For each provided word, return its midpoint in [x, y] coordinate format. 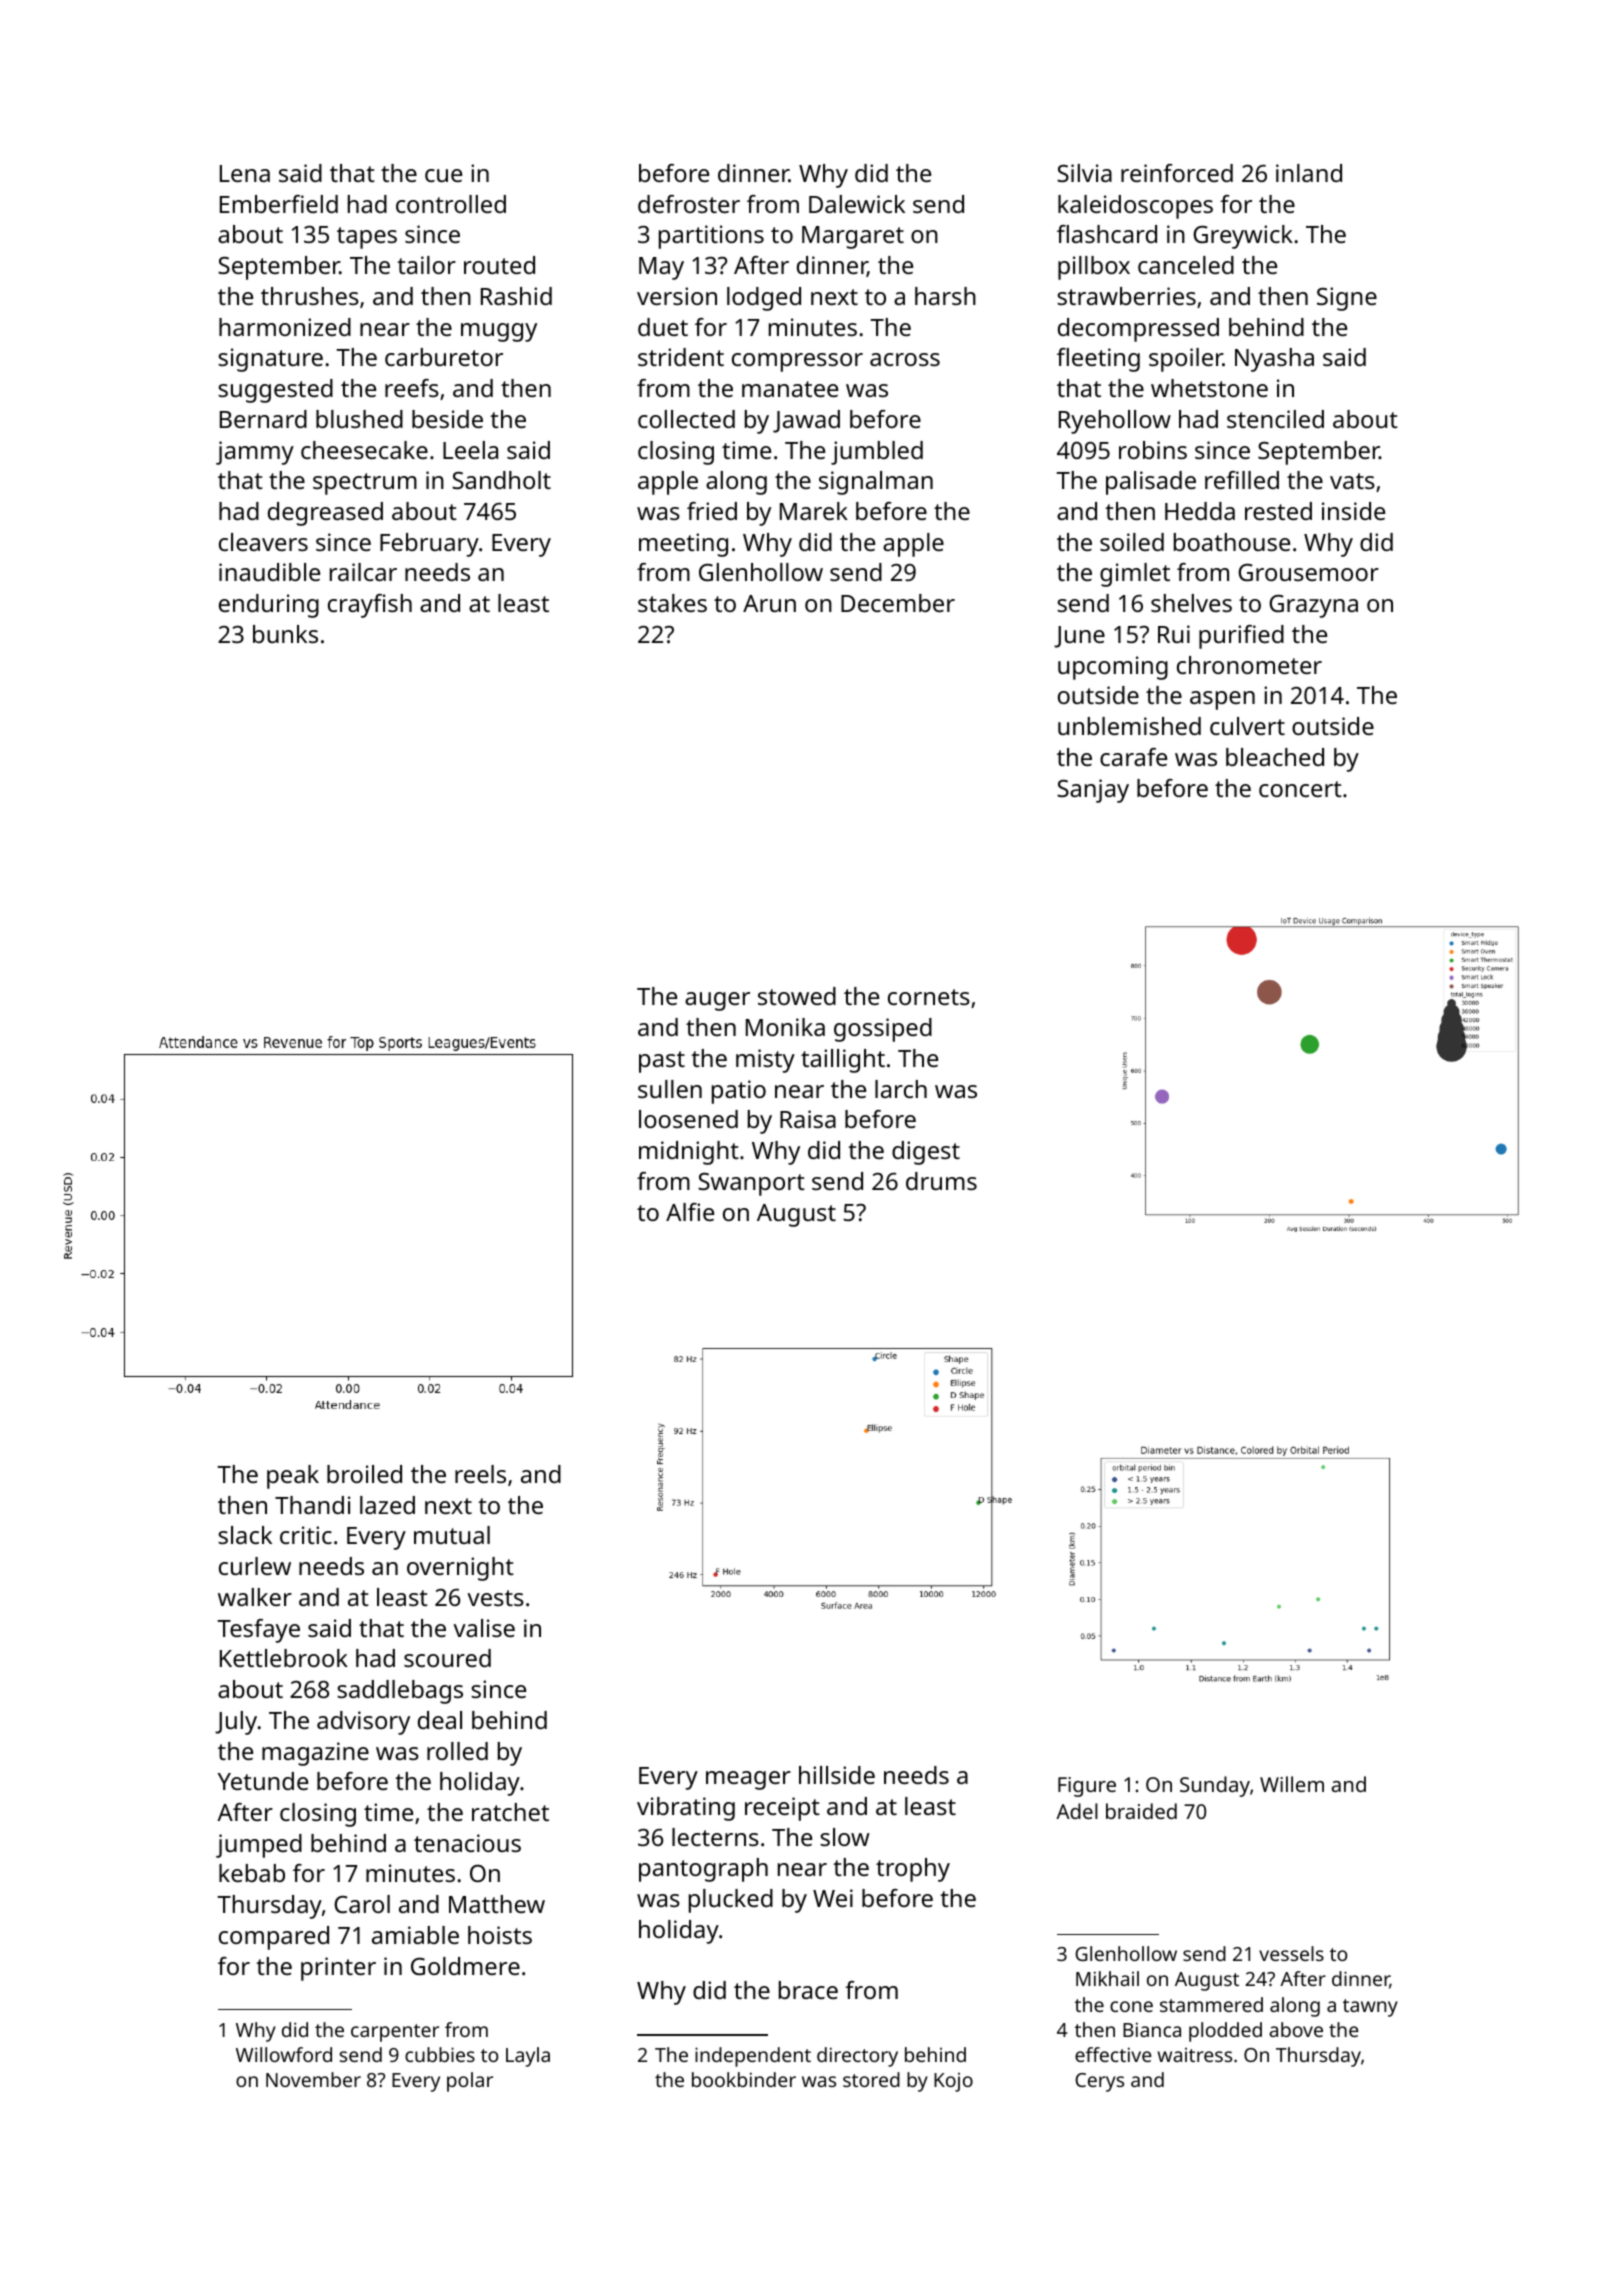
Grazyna [1313, 606]
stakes [672, 603]
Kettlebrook [284, 1658]
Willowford [284, 2054]
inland [1309, 173]
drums [941, 1181]
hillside [837, 1775]
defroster [689, 204]
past [662, 1062]
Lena [245, 173]
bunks [285, 634]
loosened [688, 1119]
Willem [1292, 1784]
